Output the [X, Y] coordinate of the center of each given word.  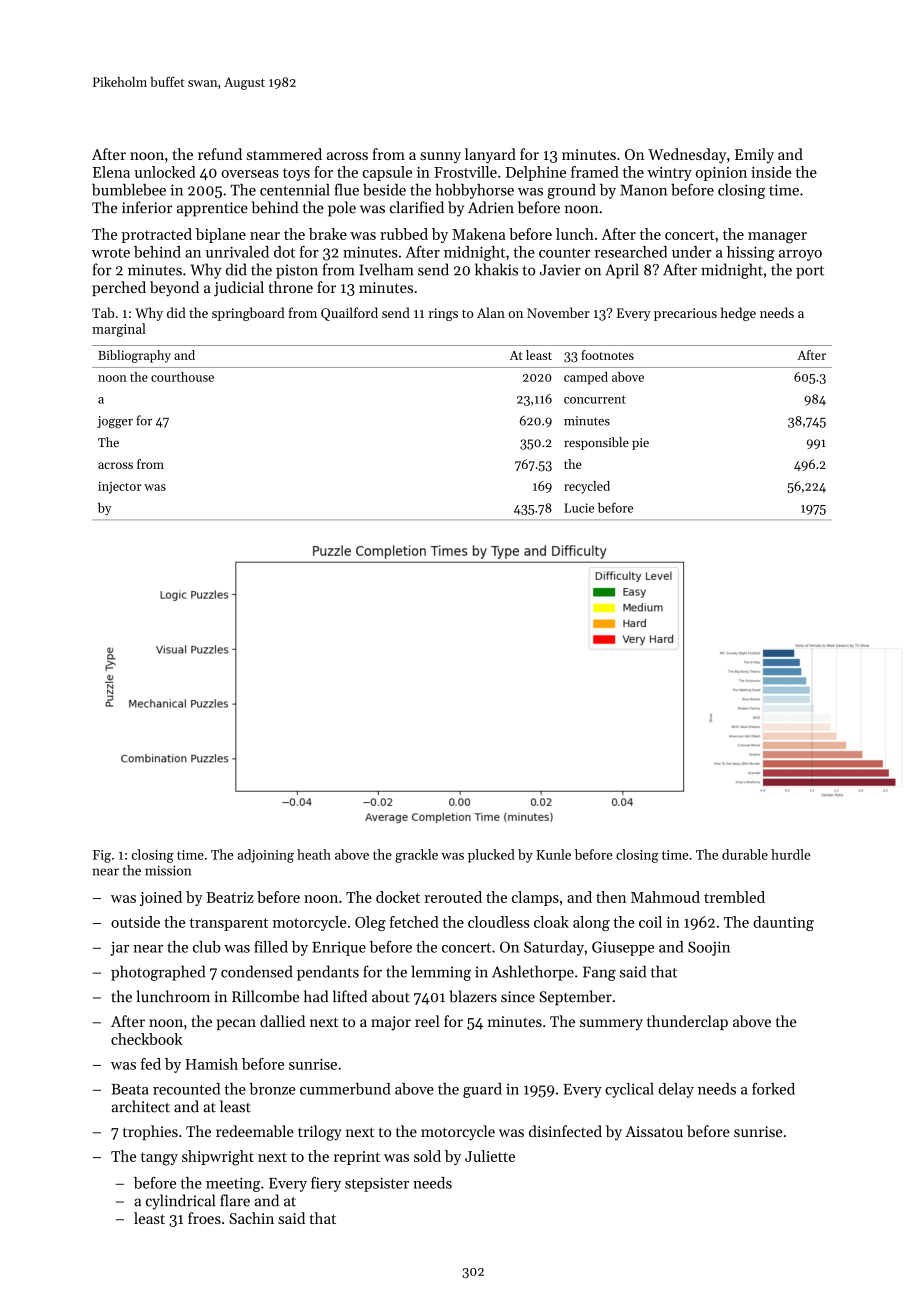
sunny [440, 157]
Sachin [251, 1218]
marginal [119, 330]
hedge [738, 314]
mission [168, 870]
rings [443, 314]
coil [650, 922]
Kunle [553, 854]
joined [161, 898]
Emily [754, 155]
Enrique [339, 948]
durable [745, 854]
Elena [111, 172]
